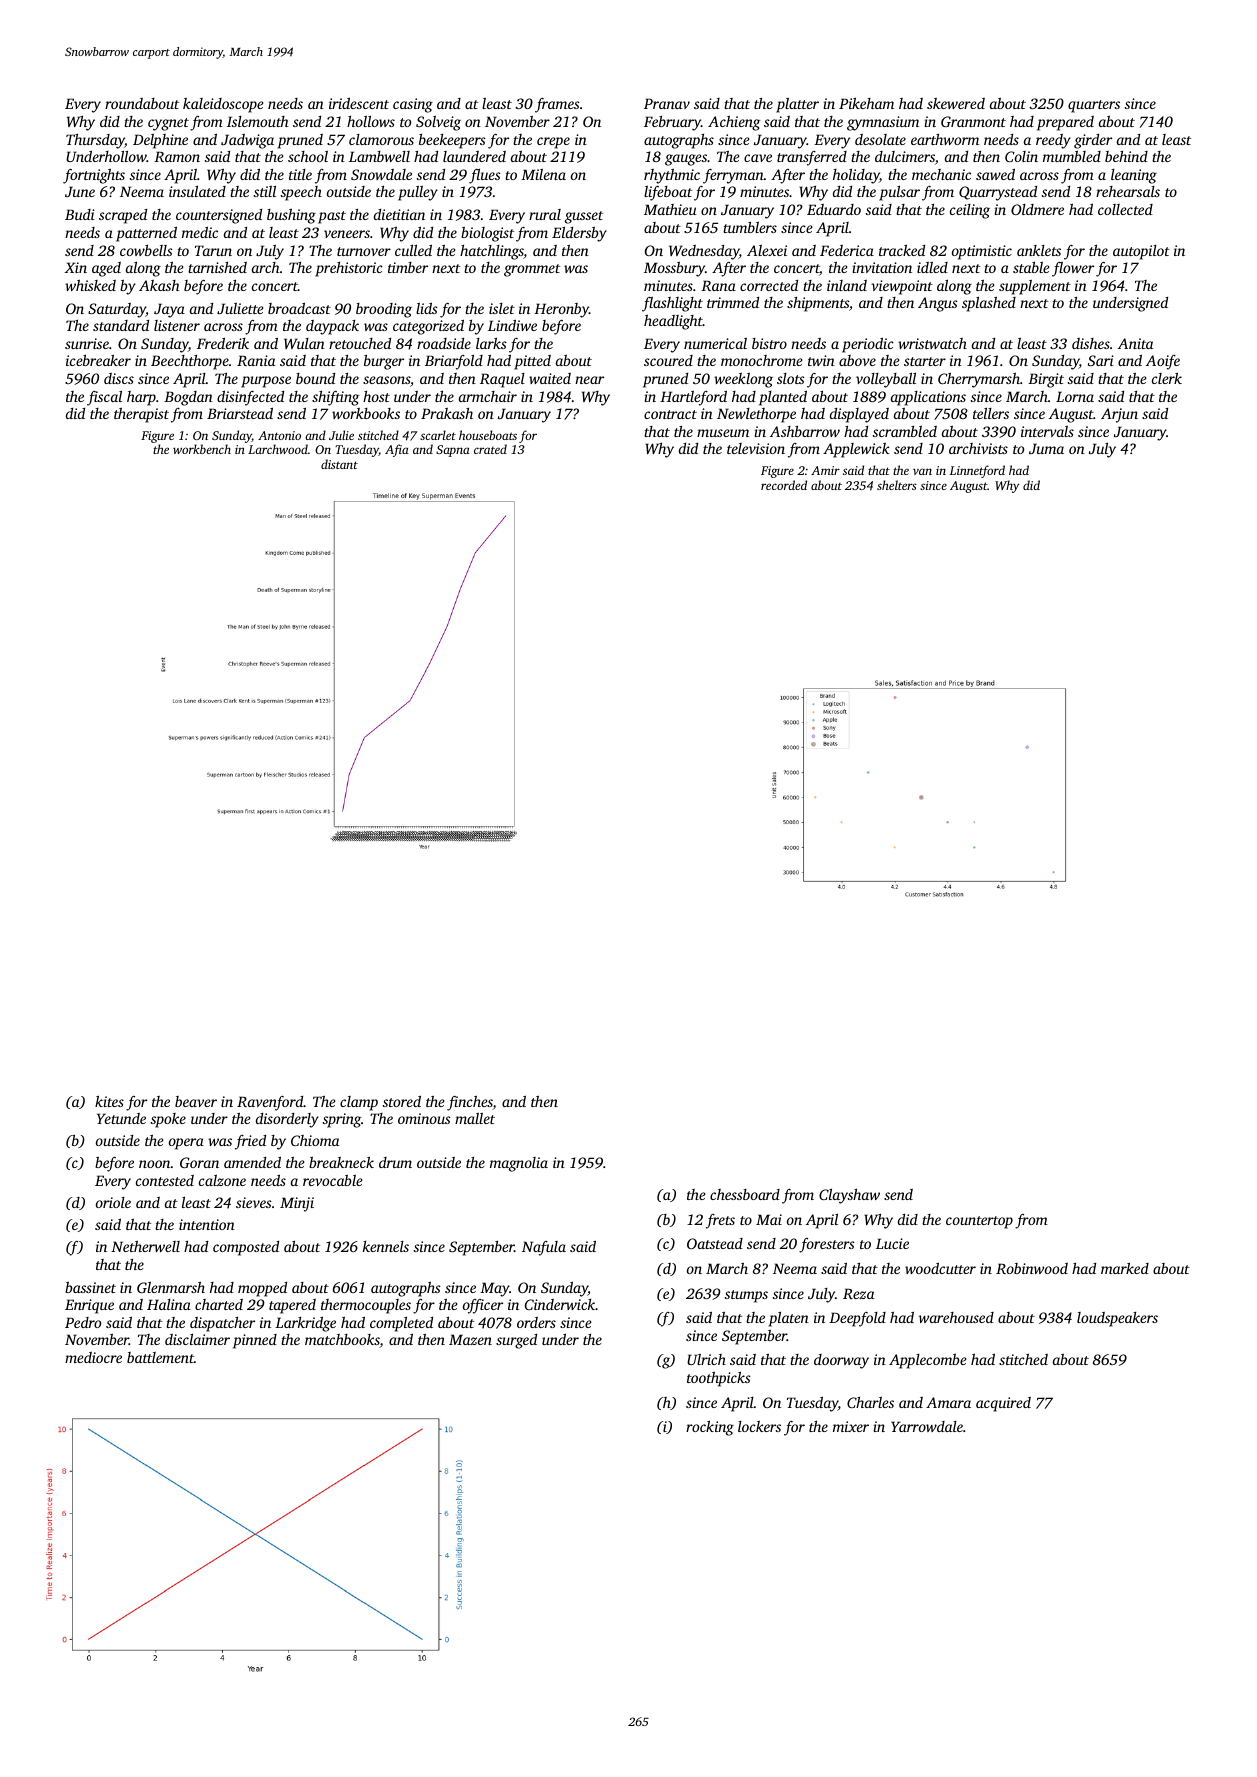 The width and height of the screenshot is (1257, 1777). I want to click on kaleidoscope, so click(223, 105).
